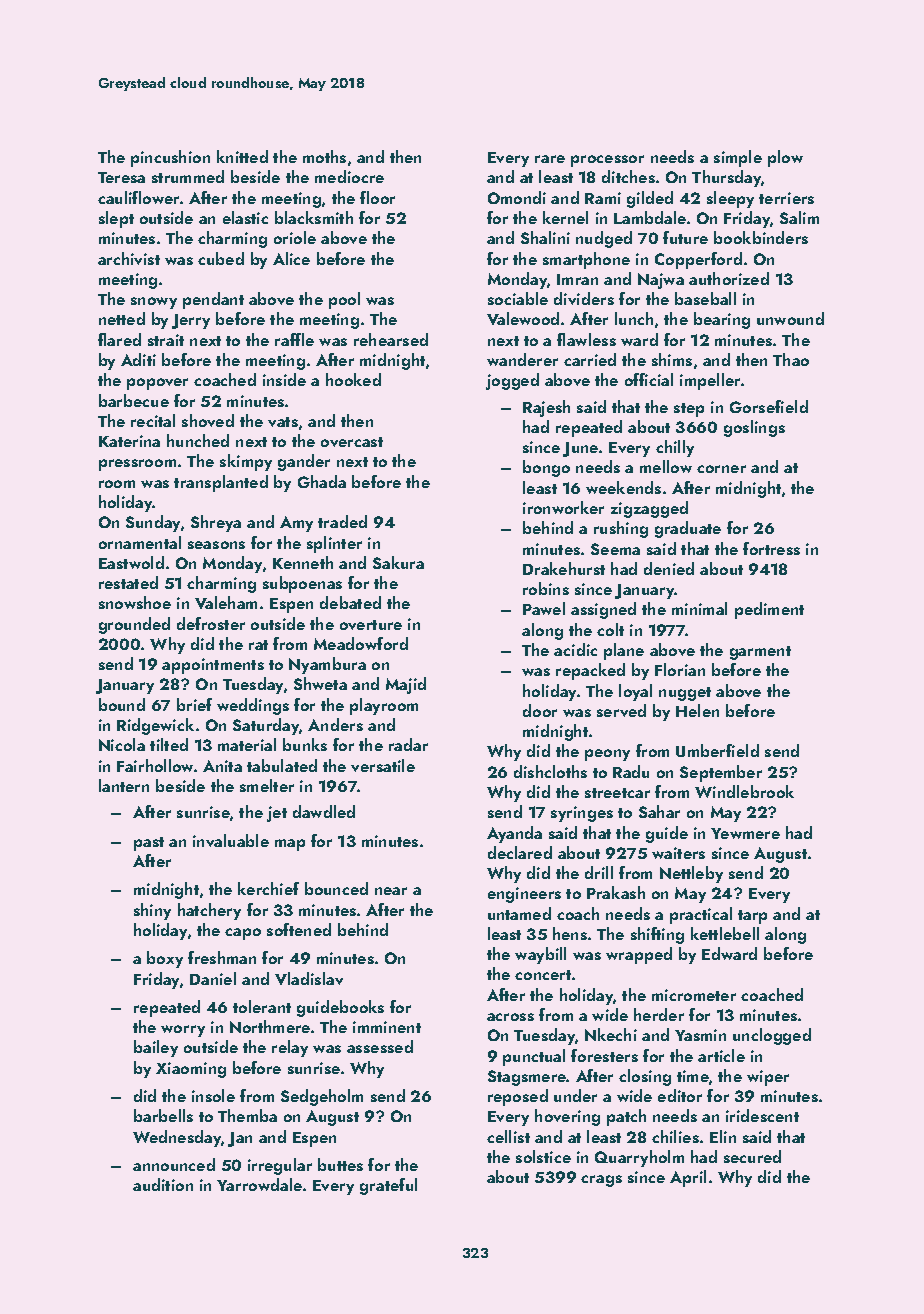 This document has width=924, height=1314. Describe the element at coordinates (745, 833) in the document. I see `Yewmere` at that location.
